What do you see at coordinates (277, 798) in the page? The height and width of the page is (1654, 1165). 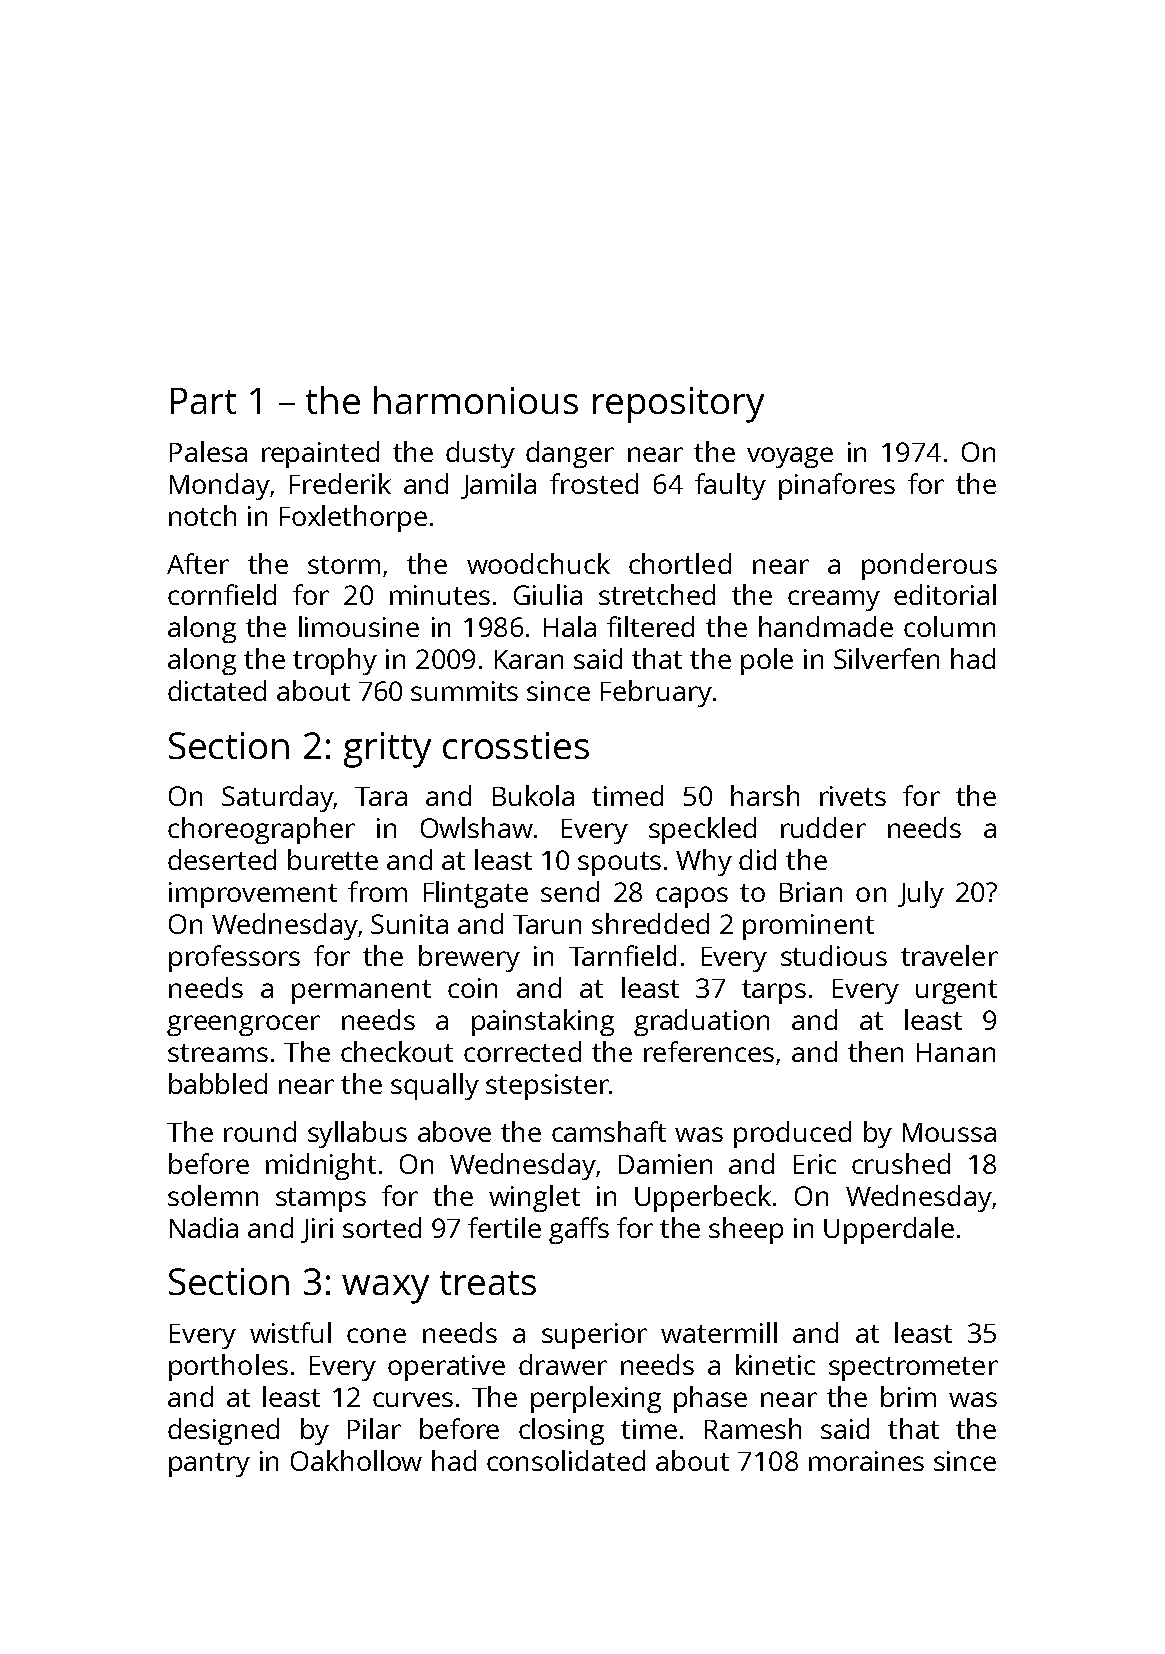 I see `Saturday` at bounding box center [277, 798].
